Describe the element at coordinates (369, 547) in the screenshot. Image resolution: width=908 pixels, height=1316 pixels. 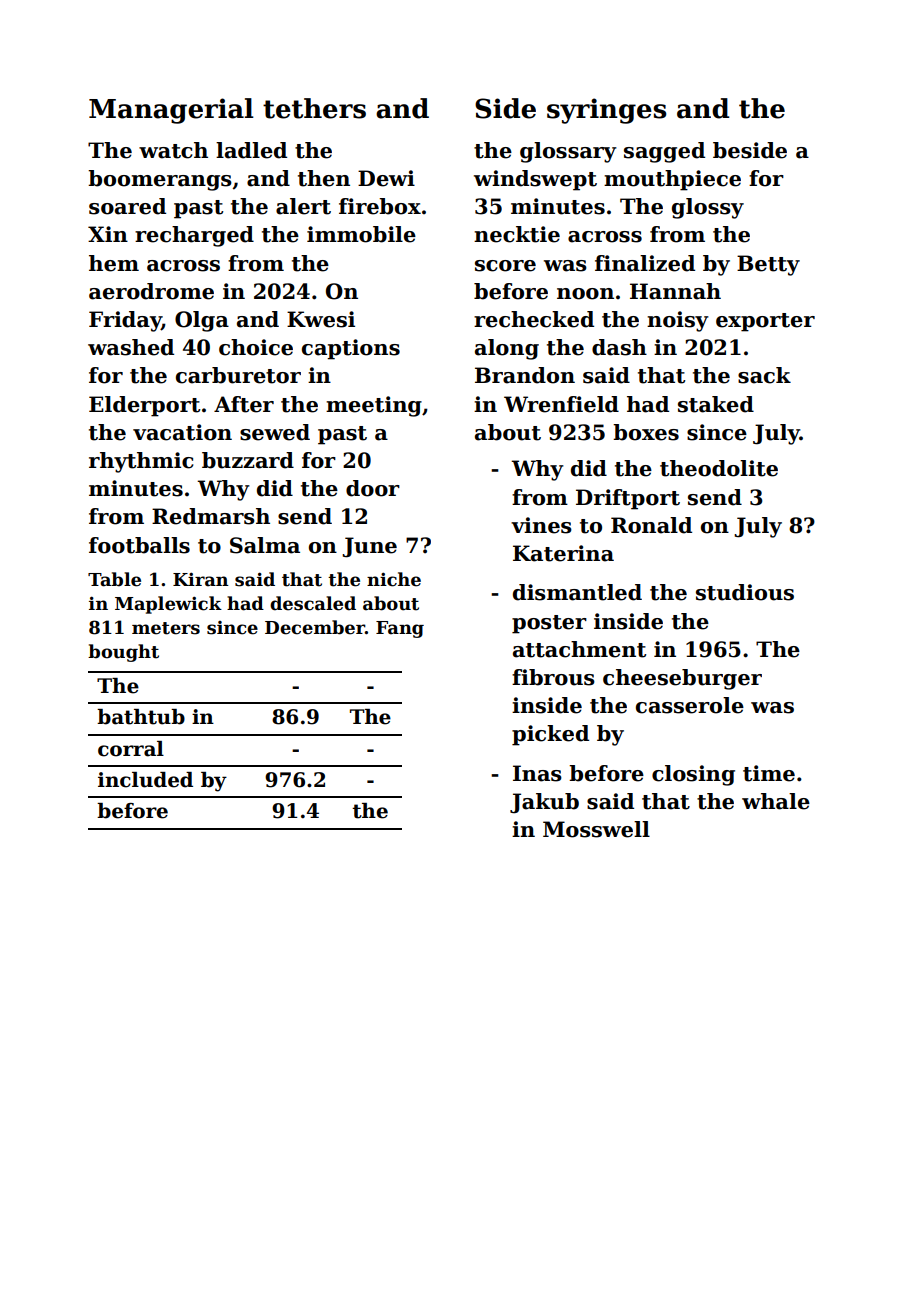
I see `June` at that location.
